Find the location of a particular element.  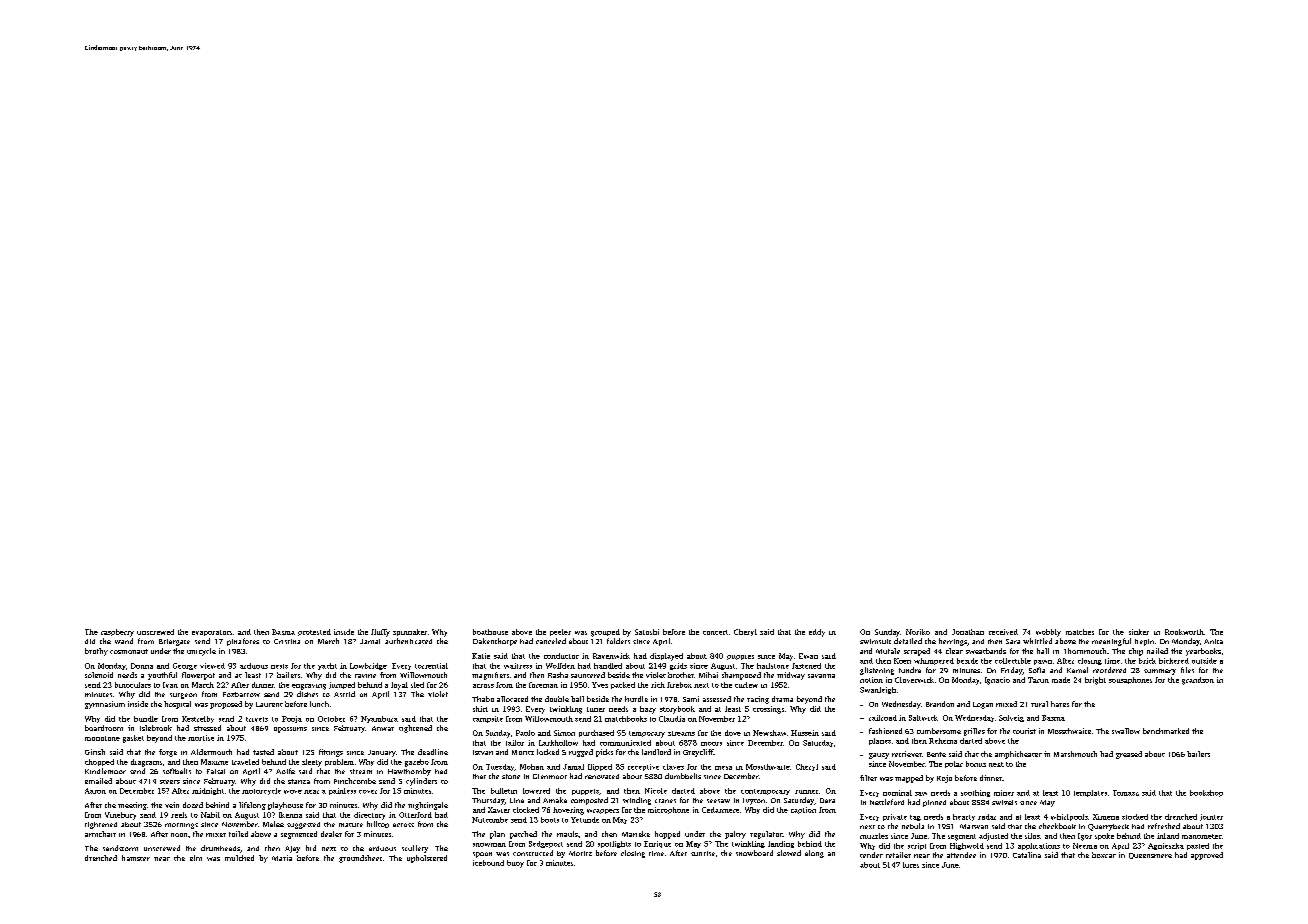

fluffy is located at coordinates (380, 633).
